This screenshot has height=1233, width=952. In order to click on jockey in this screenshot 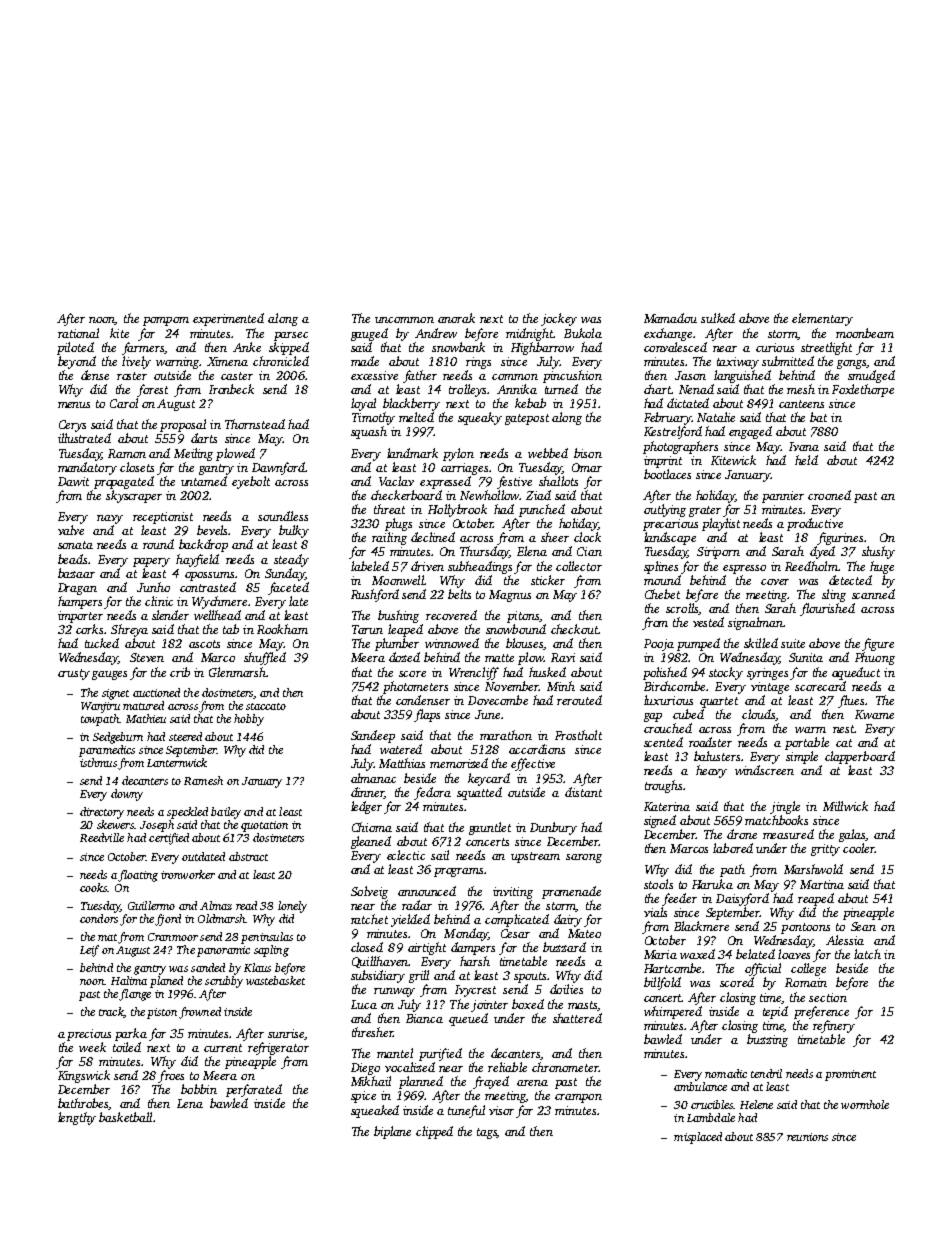, I will do `click(559, 319)`.
